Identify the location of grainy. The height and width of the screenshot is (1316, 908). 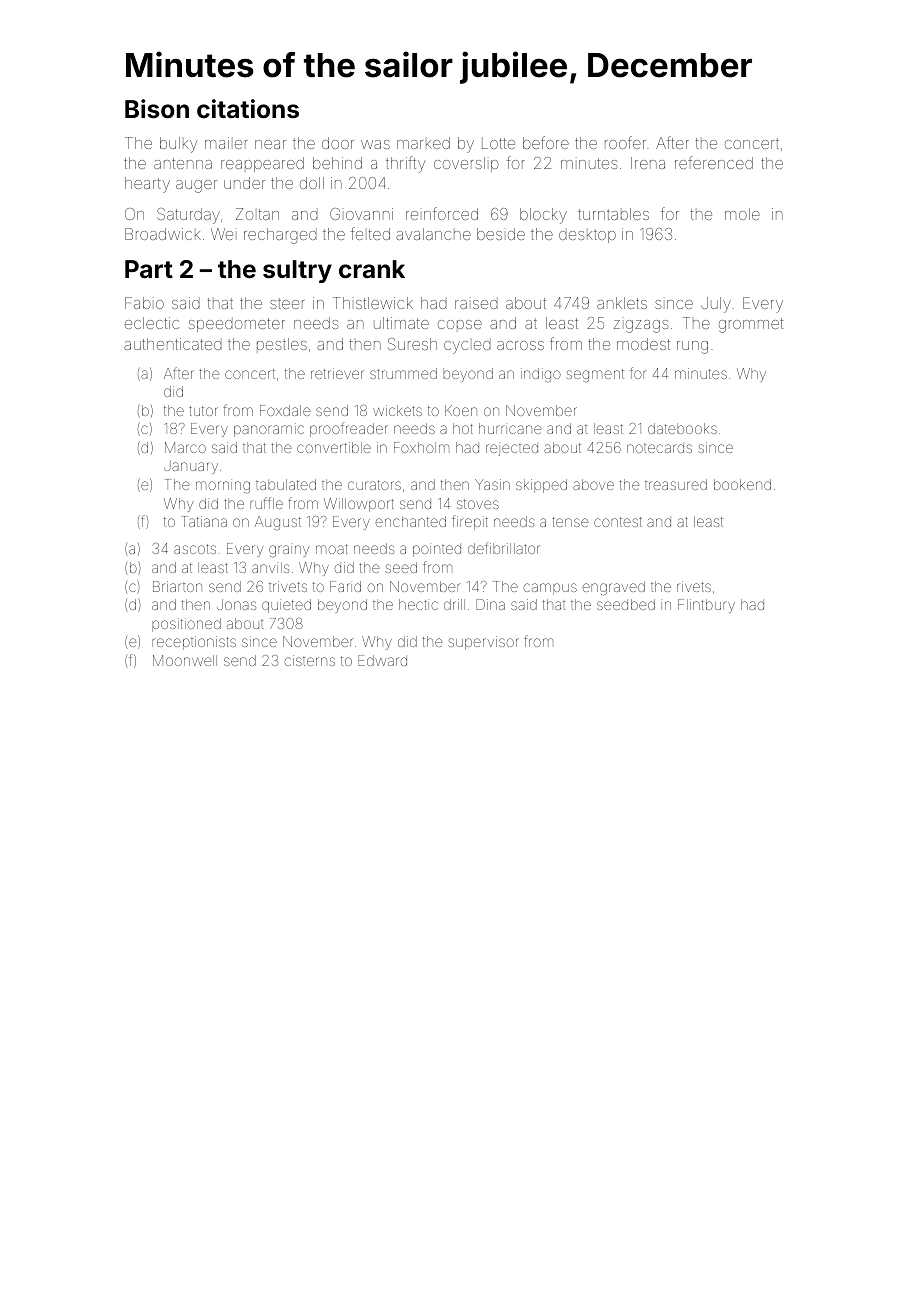
(289, 550).
